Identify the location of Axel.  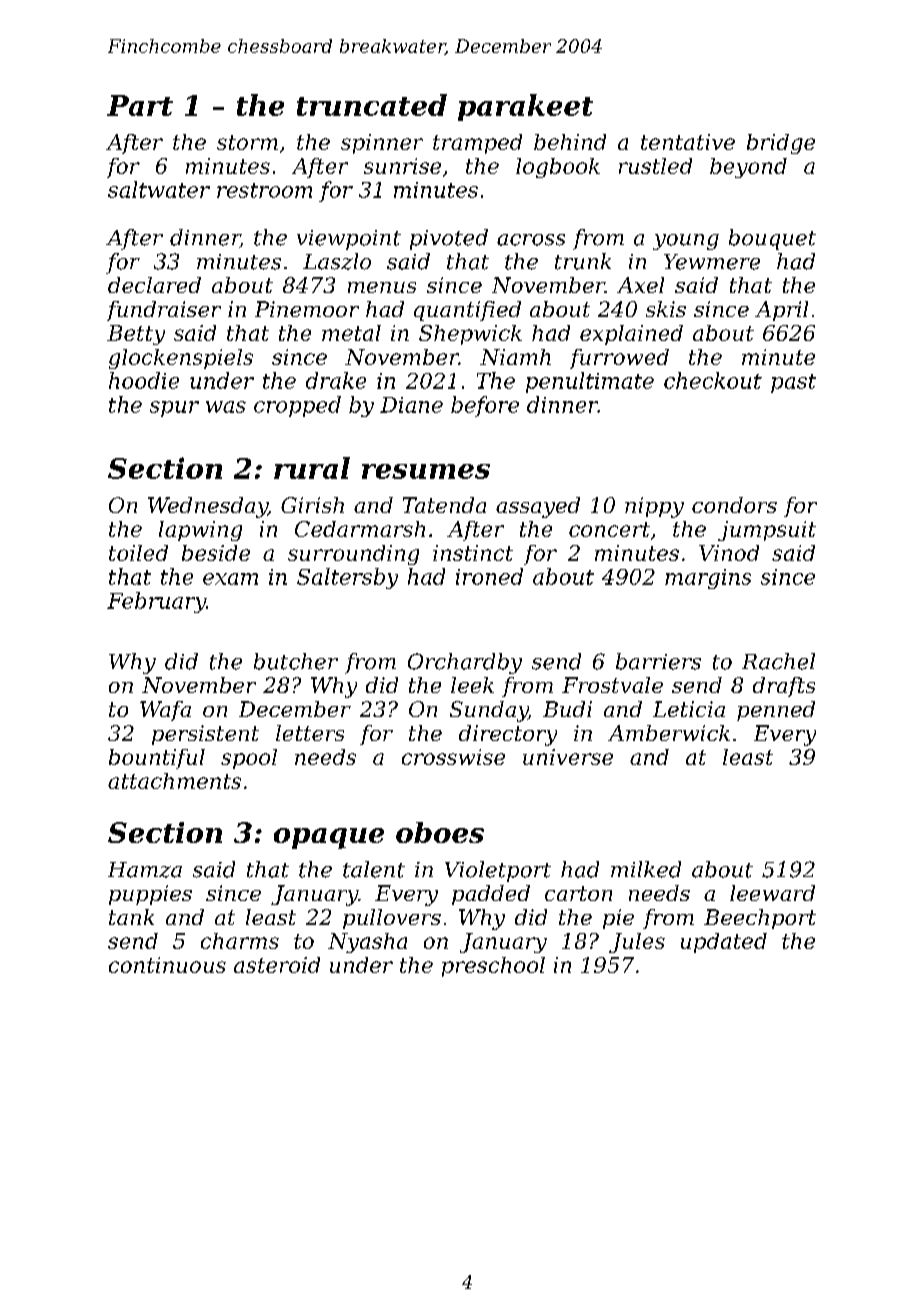
(640, 285).
